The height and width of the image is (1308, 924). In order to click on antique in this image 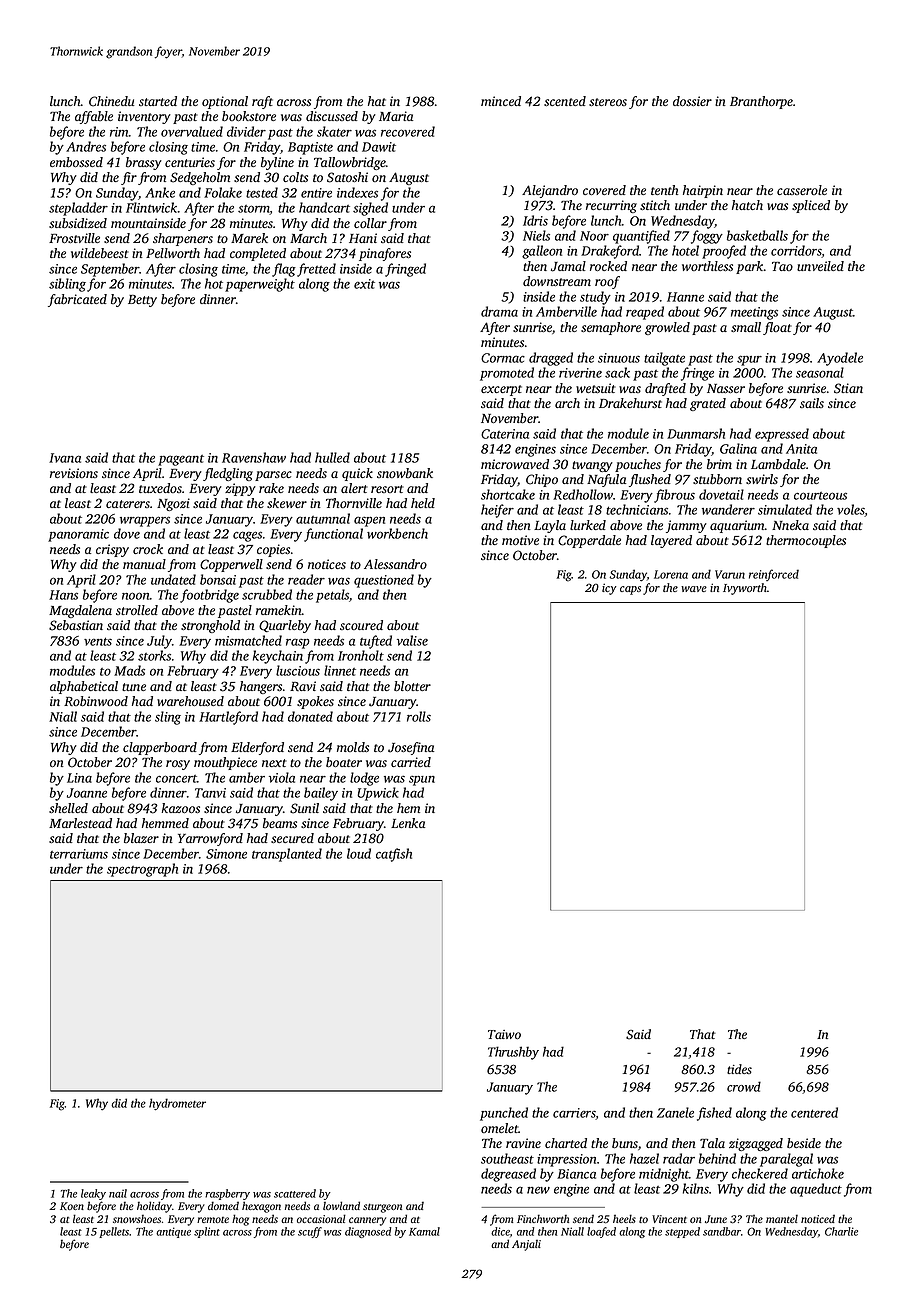, I will do `click(173, 1232)`.
